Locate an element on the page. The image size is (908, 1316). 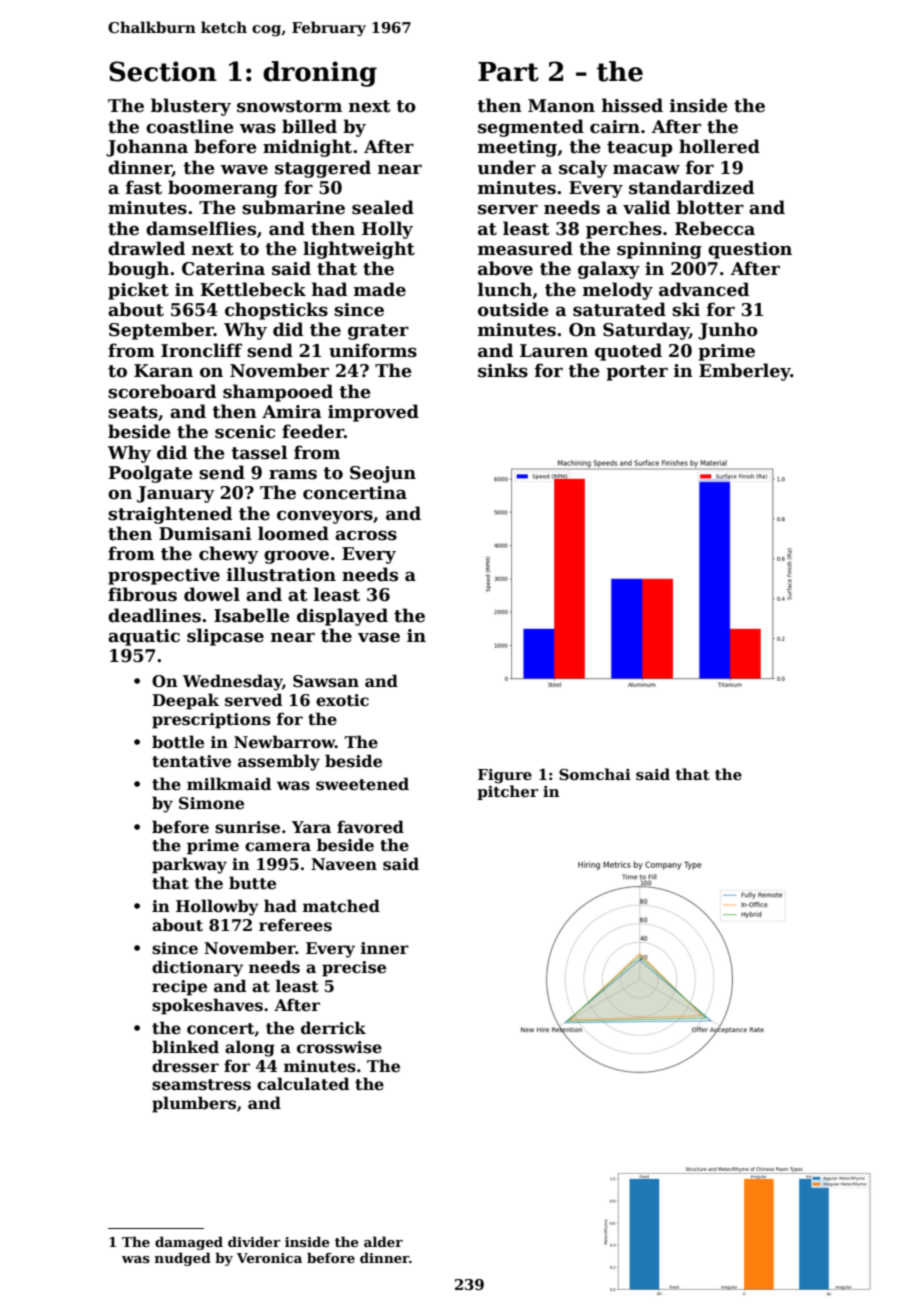
Part is located at coordinates (508, 72).
